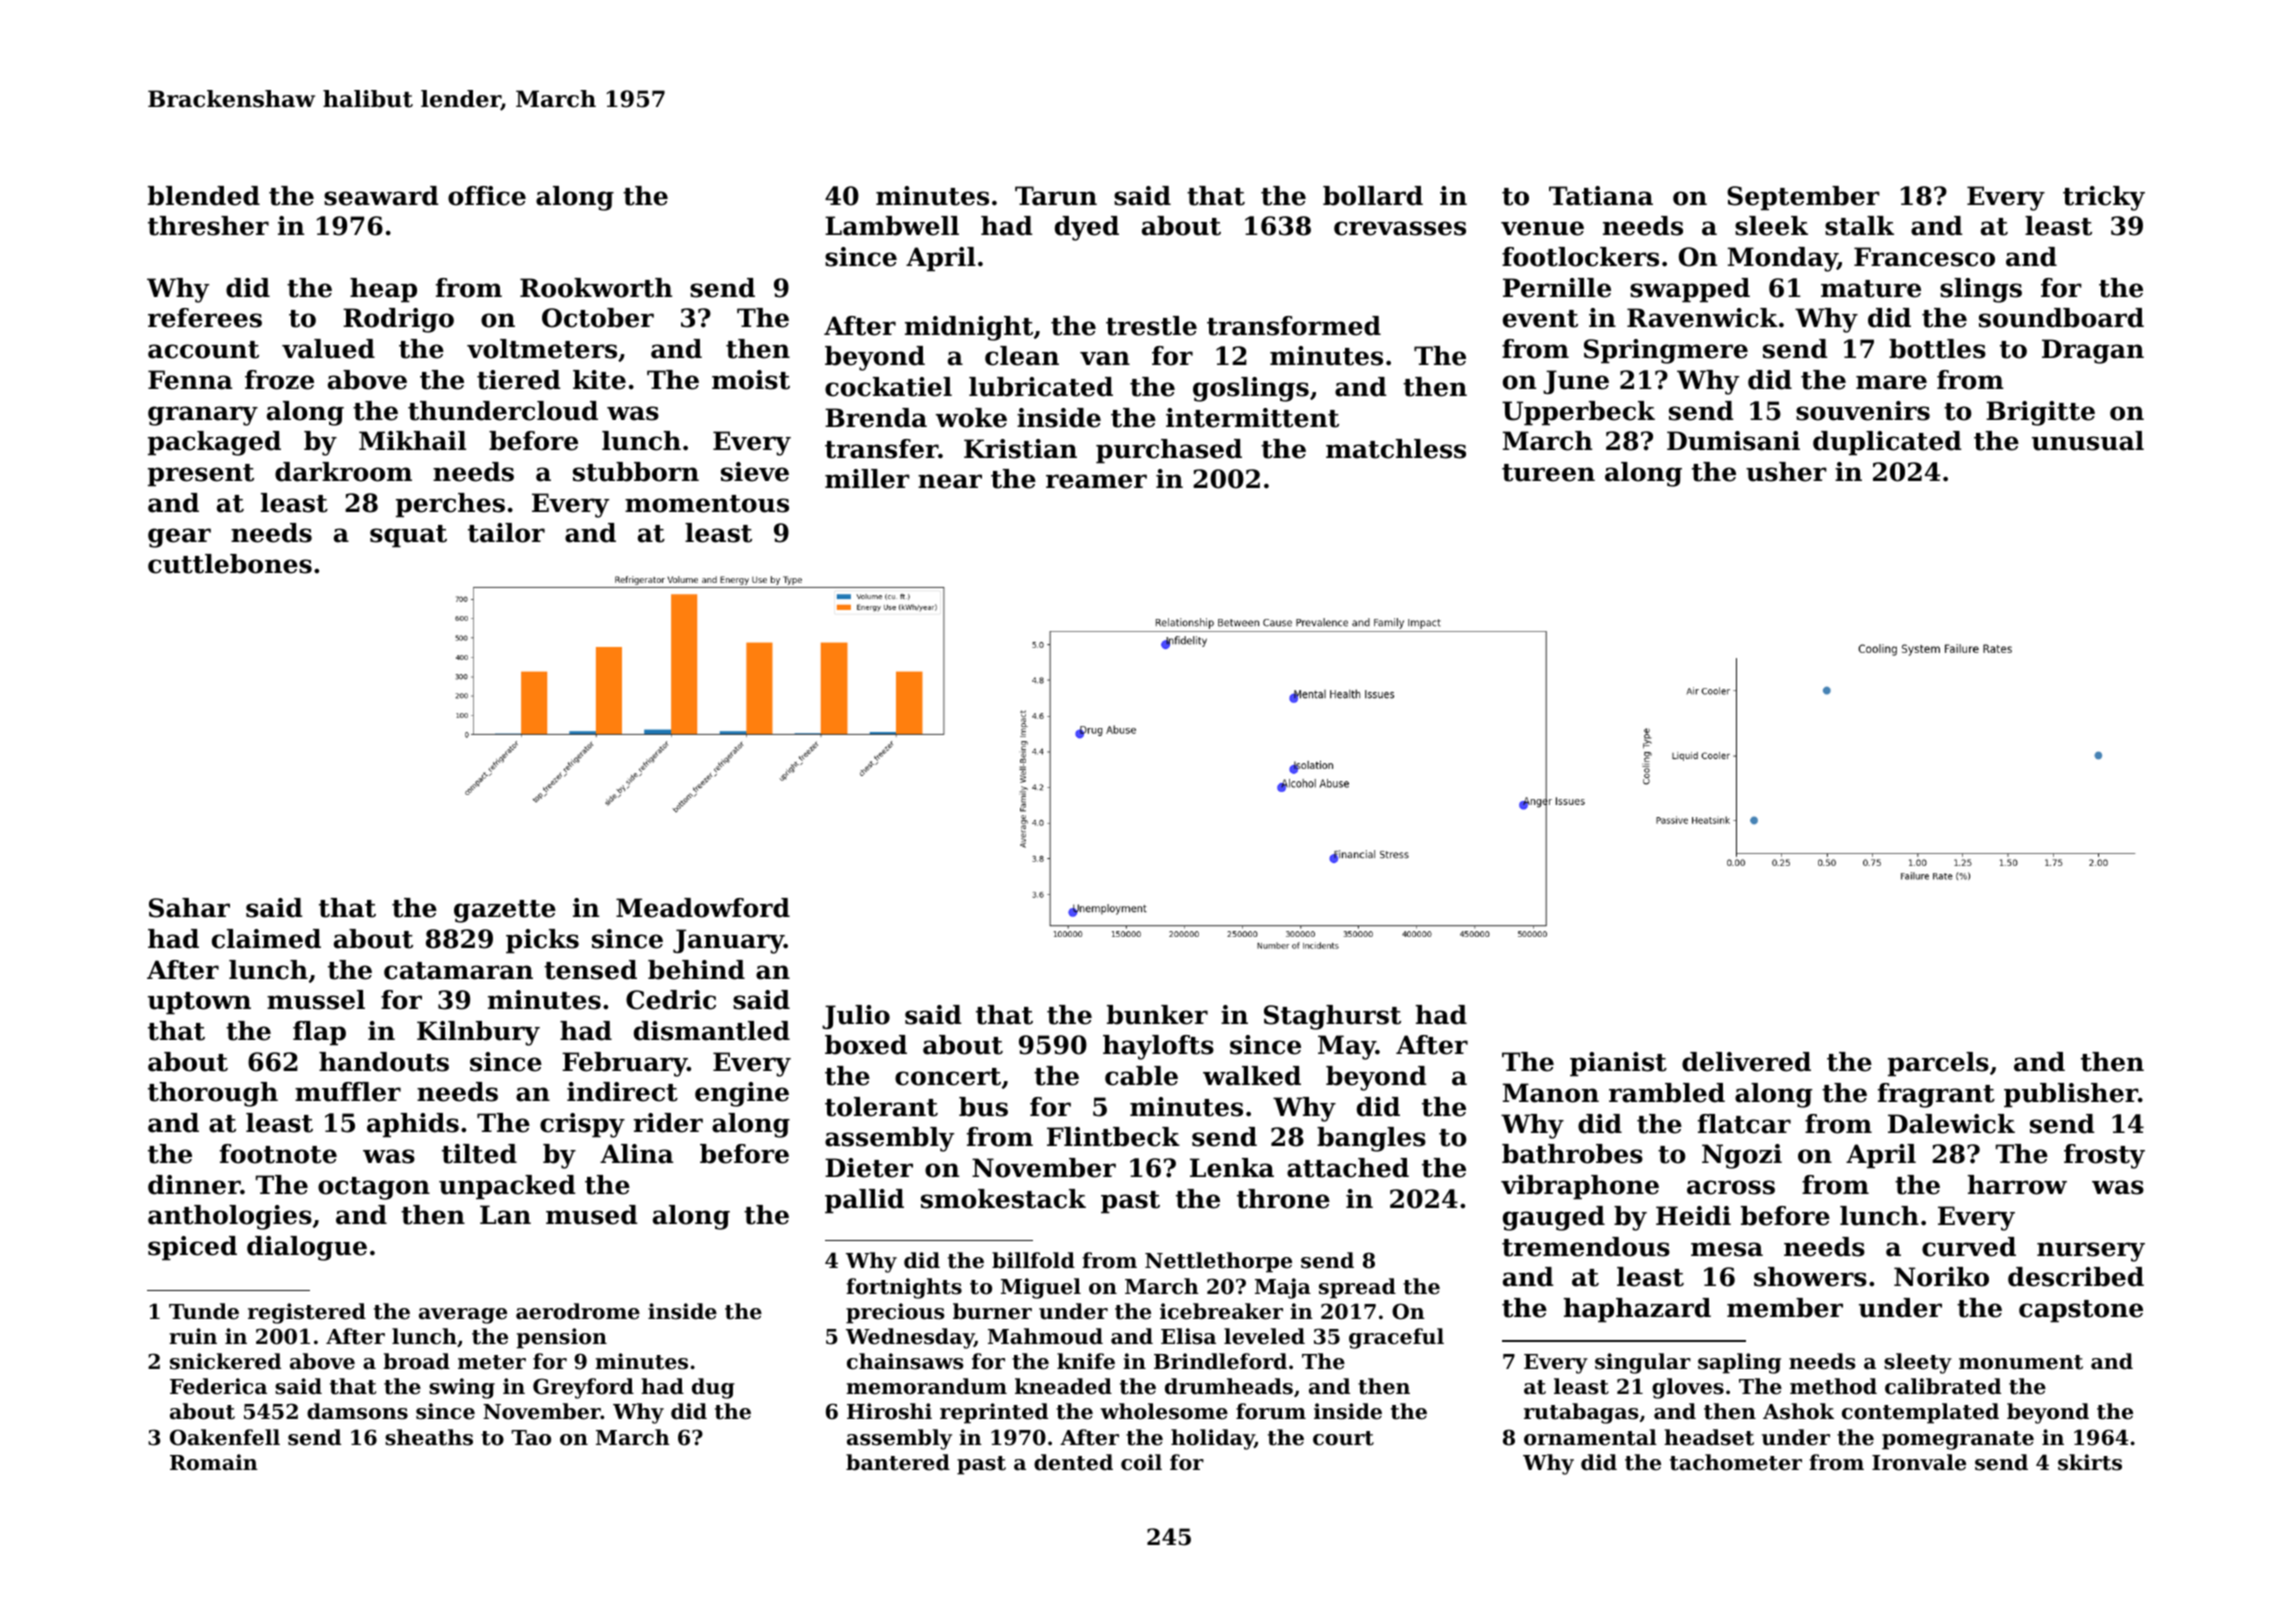 This screenshot has height=1620, width=2292. Describe the element at coordinates (1087, 228) in the screenshot. I see `dyed` at that location.
